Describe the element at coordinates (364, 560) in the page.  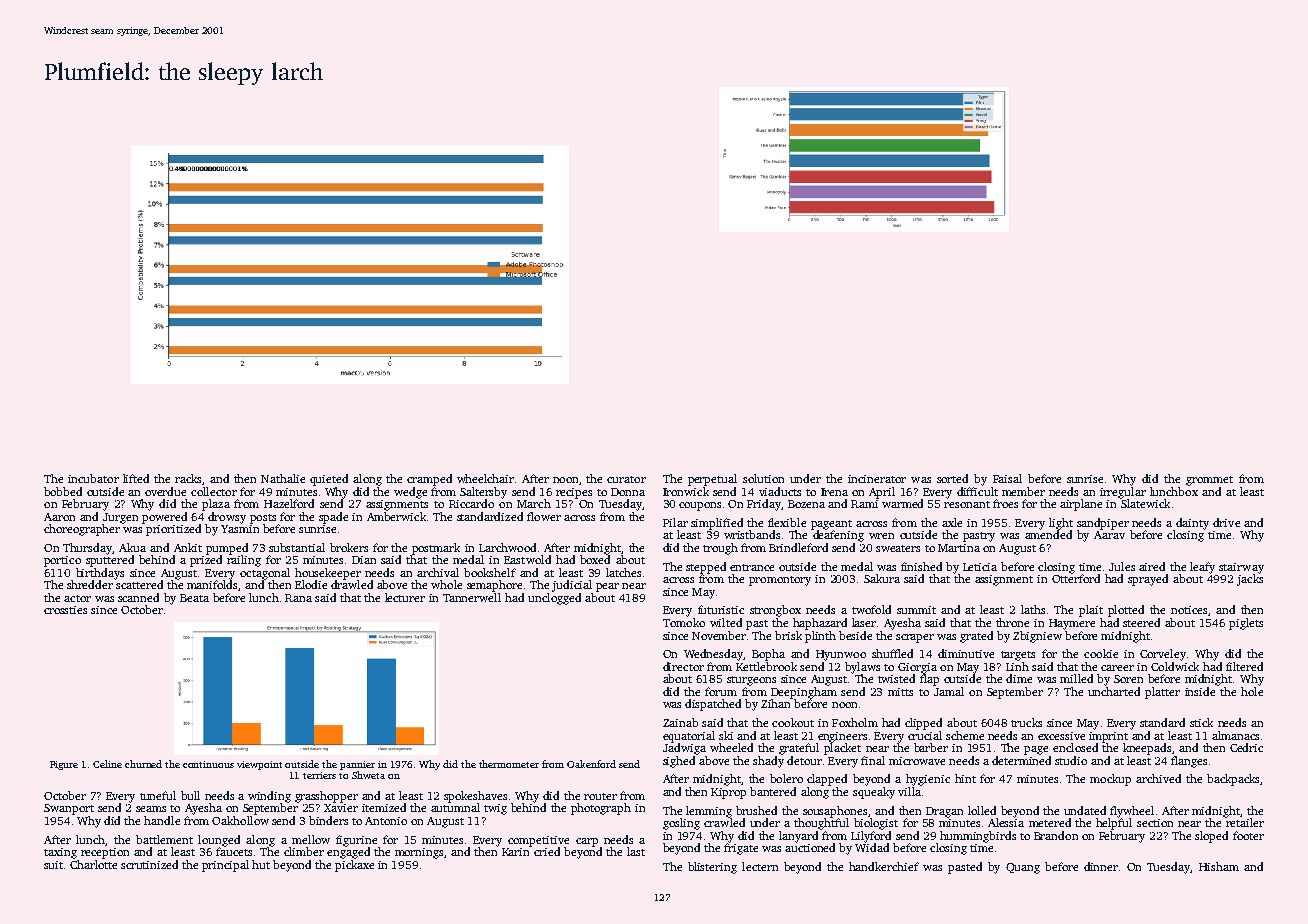
I see `Dian` at that location.
